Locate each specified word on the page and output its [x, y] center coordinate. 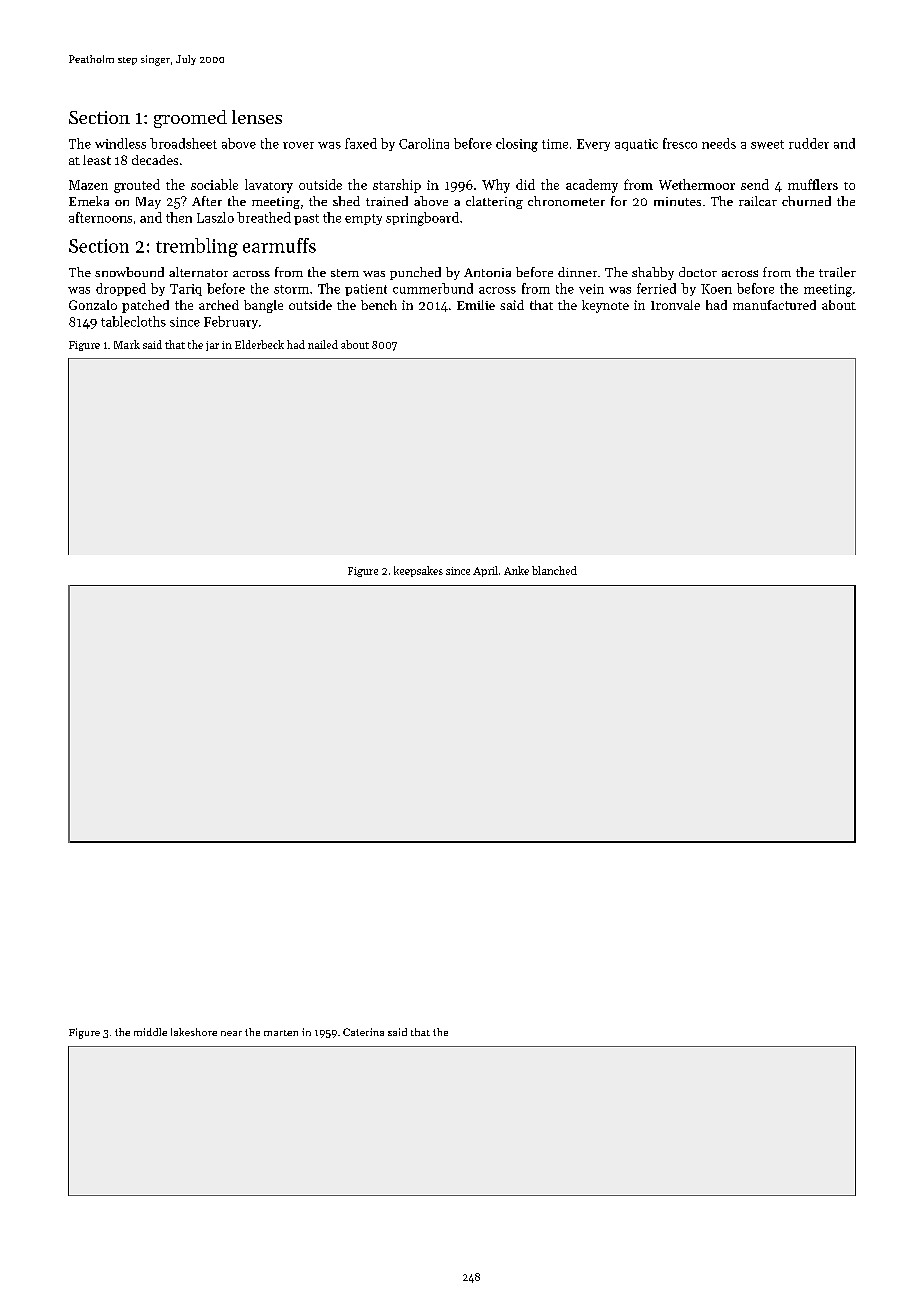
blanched [554, 570]
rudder [809, 143]
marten [281, 1033]
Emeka [89, 201]
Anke [516, 570]
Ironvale [675, 305]
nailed [323, 344]
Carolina [424, 143]
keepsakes [418, 571]
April [485, 571]
